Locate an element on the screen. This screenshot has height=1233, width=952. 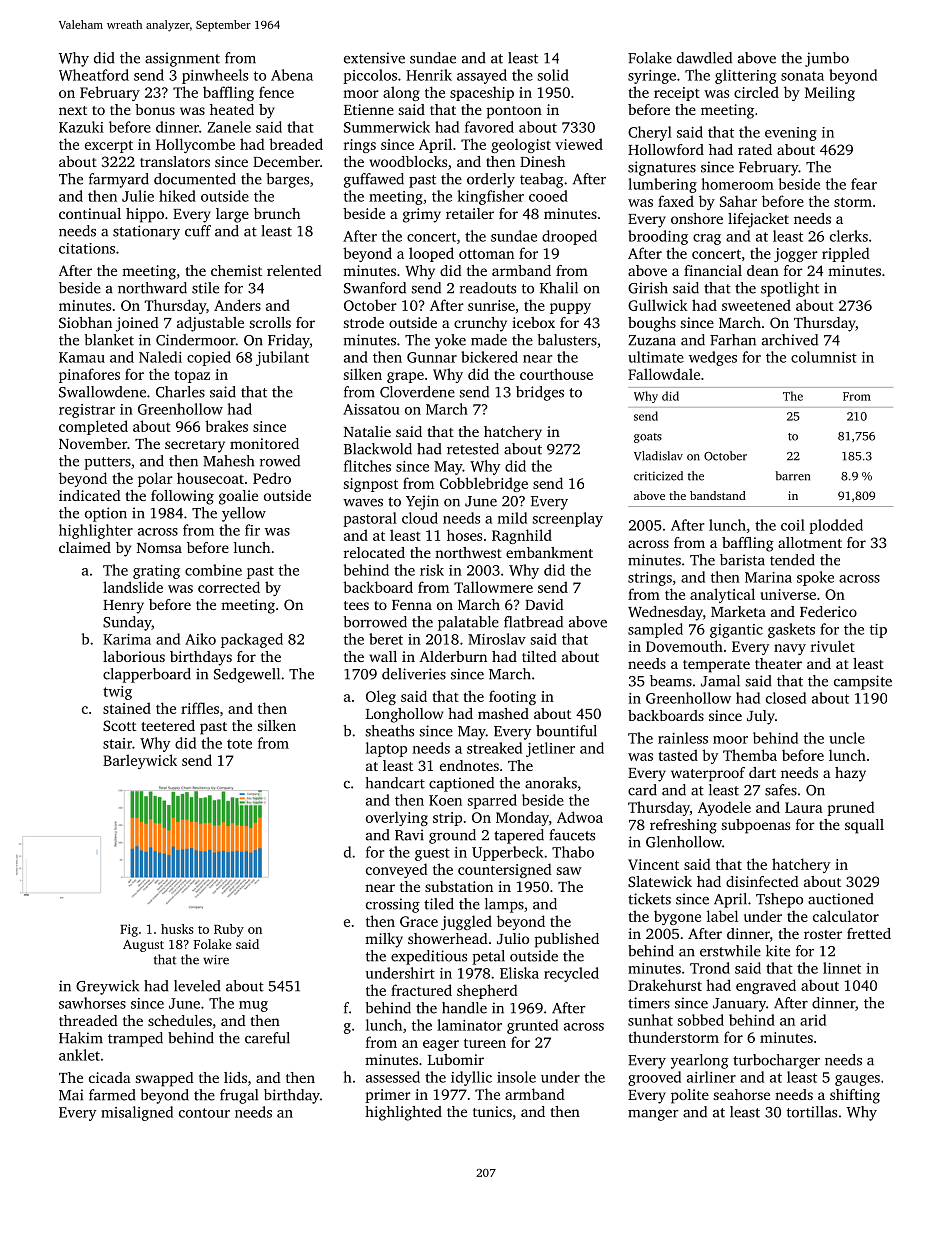
highlighted is located at coordinates (403, 1113).
